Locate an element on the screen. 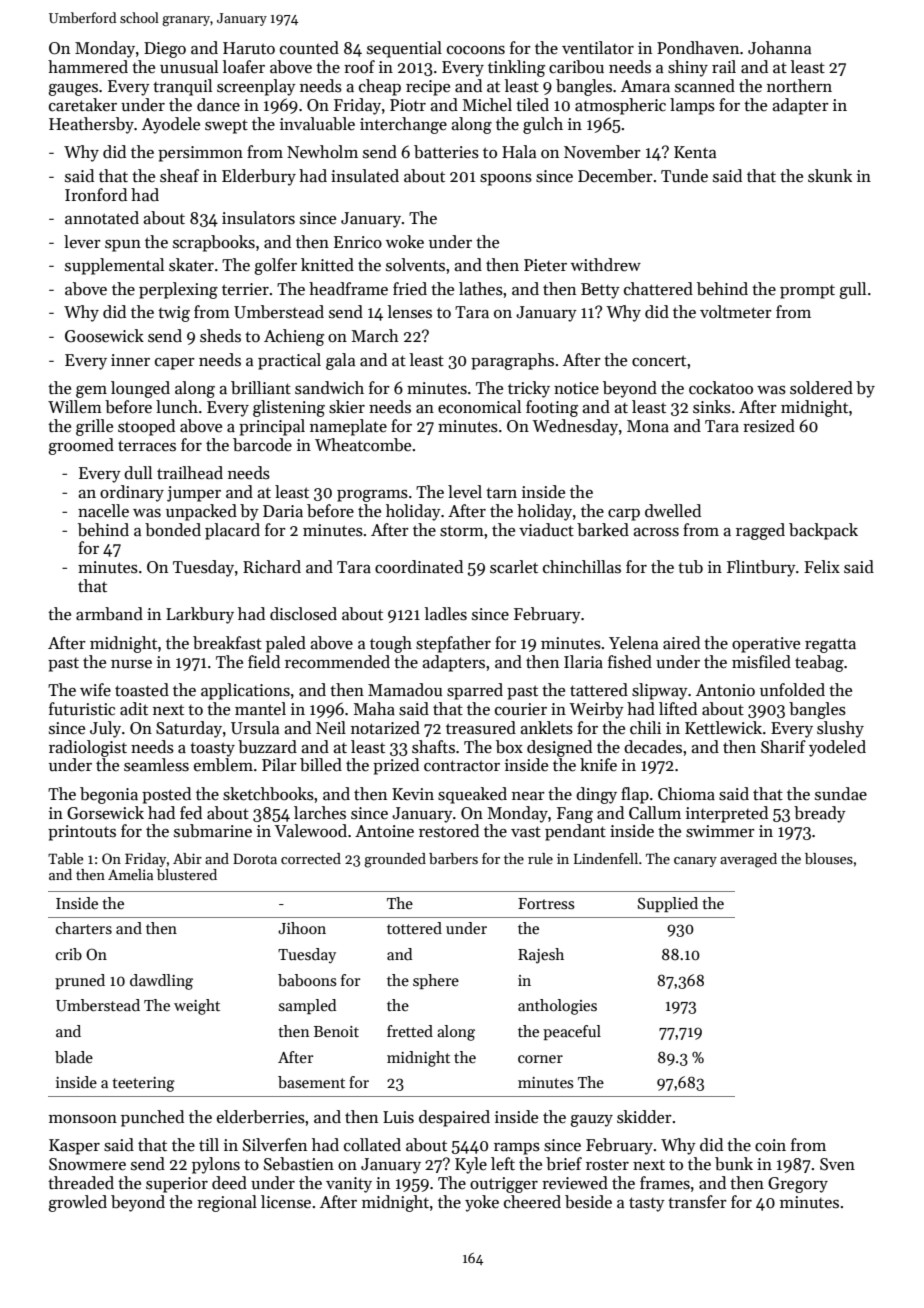 The image size is (924, 1308). slushy is located at coordinates (840, 729).
